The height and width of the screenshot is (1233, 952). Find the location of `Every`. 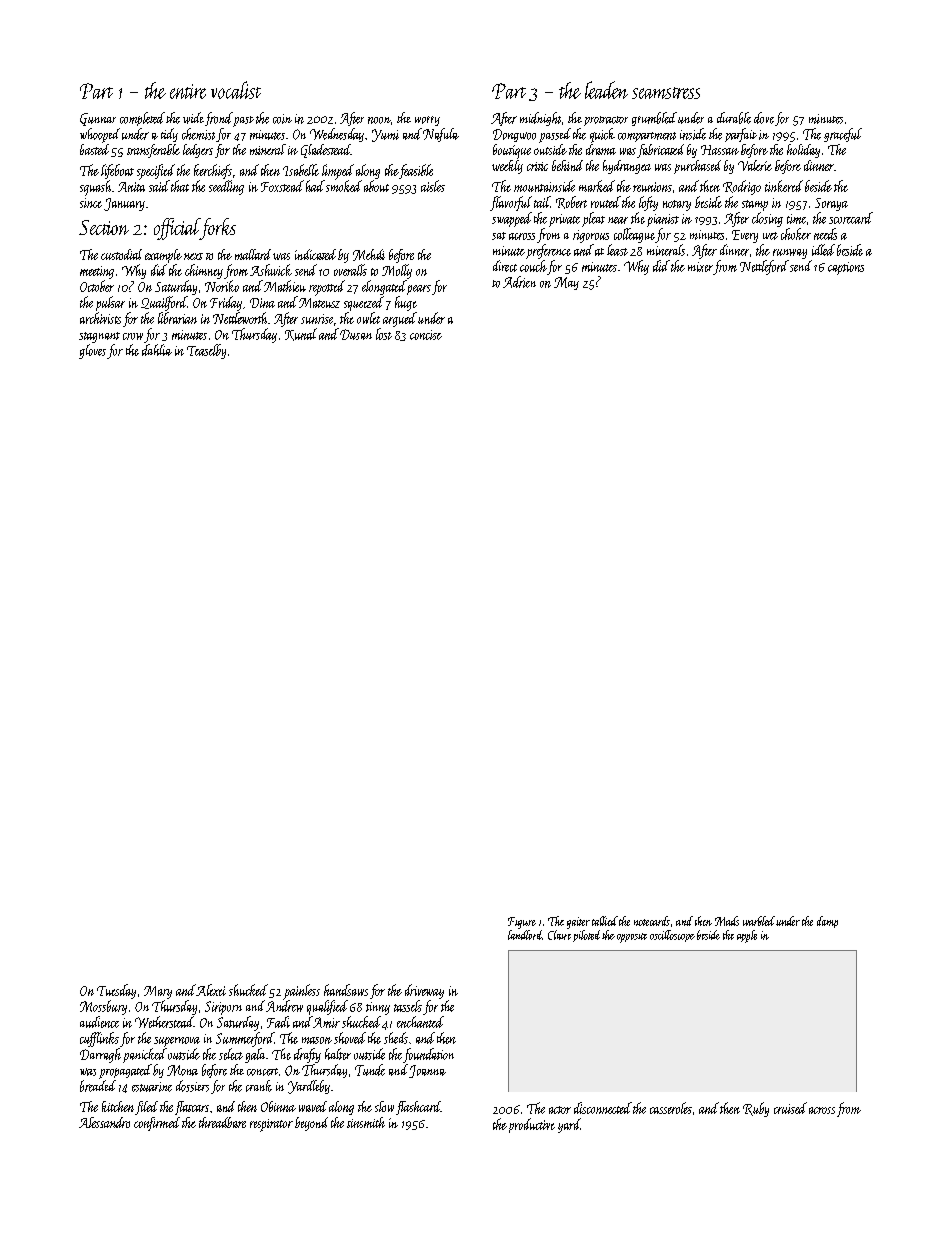

Every is located at coordinates (745, 236).
